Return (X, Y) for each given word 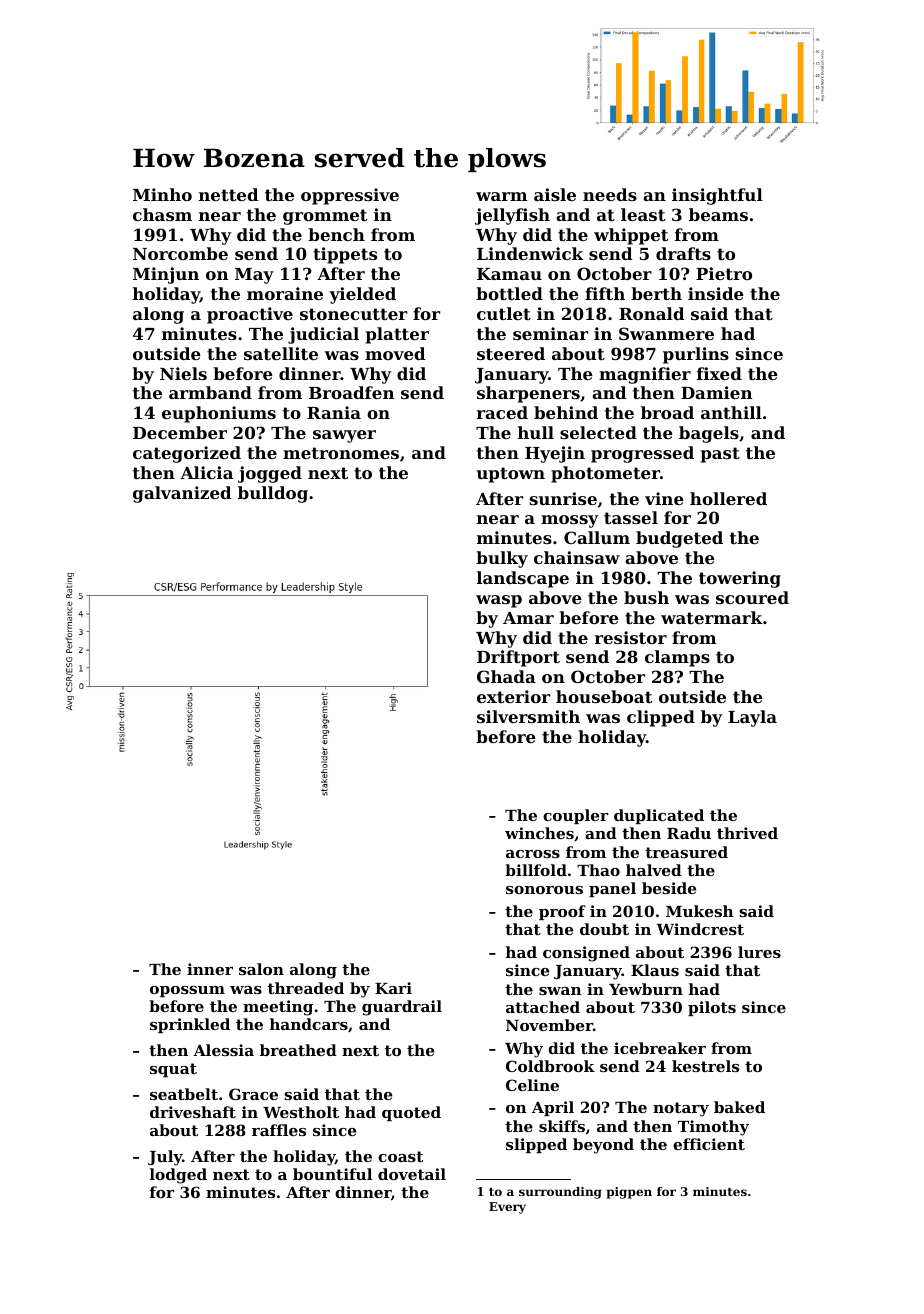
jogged (270, 474)
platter (397, 335)
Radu (689, 833)
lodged (178, 1176)
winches (539, 833)
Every (507, 1208)
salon (261, 969)
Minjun (166, 275)
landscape (523, 579)
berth (656, 293)
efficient (709, 1144)
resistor (631, 637)
